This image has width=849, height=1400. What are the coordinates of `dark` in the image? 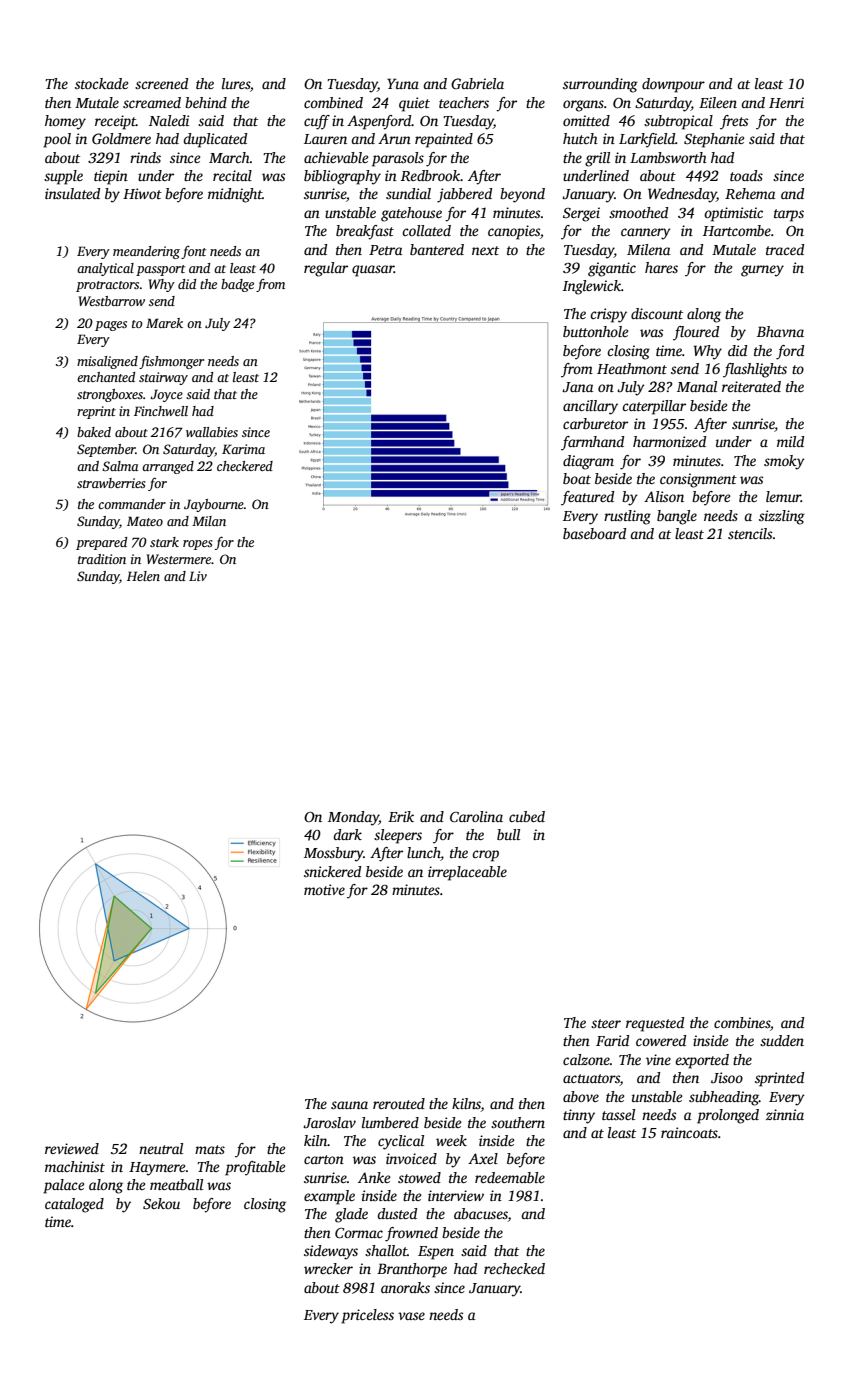 It's located at (347, 834).
